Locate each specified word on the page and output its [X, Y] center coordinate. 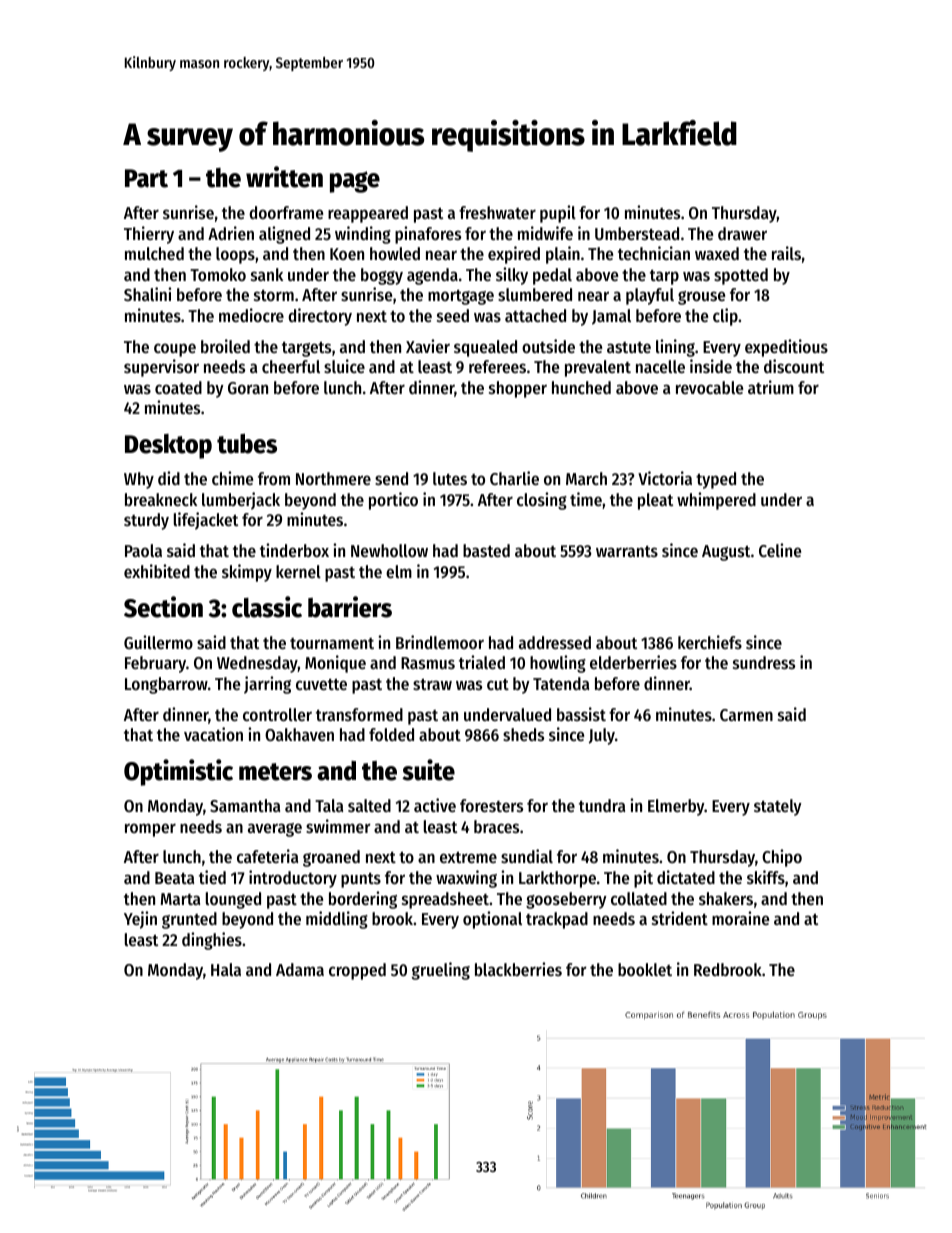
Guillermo [158, 642]
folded [391, 734]
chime [232, 478]
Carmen [746, 715]
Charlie [514, 478]
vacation [213, 734]
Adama [300, 969]
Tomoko [218, 274]
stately [778, 807]
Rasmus [428, 663]
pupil [558, 214]
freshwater [497, 212]
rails [786, 253]
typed [716, 480]
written [284, 177]
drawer [742, 233]
